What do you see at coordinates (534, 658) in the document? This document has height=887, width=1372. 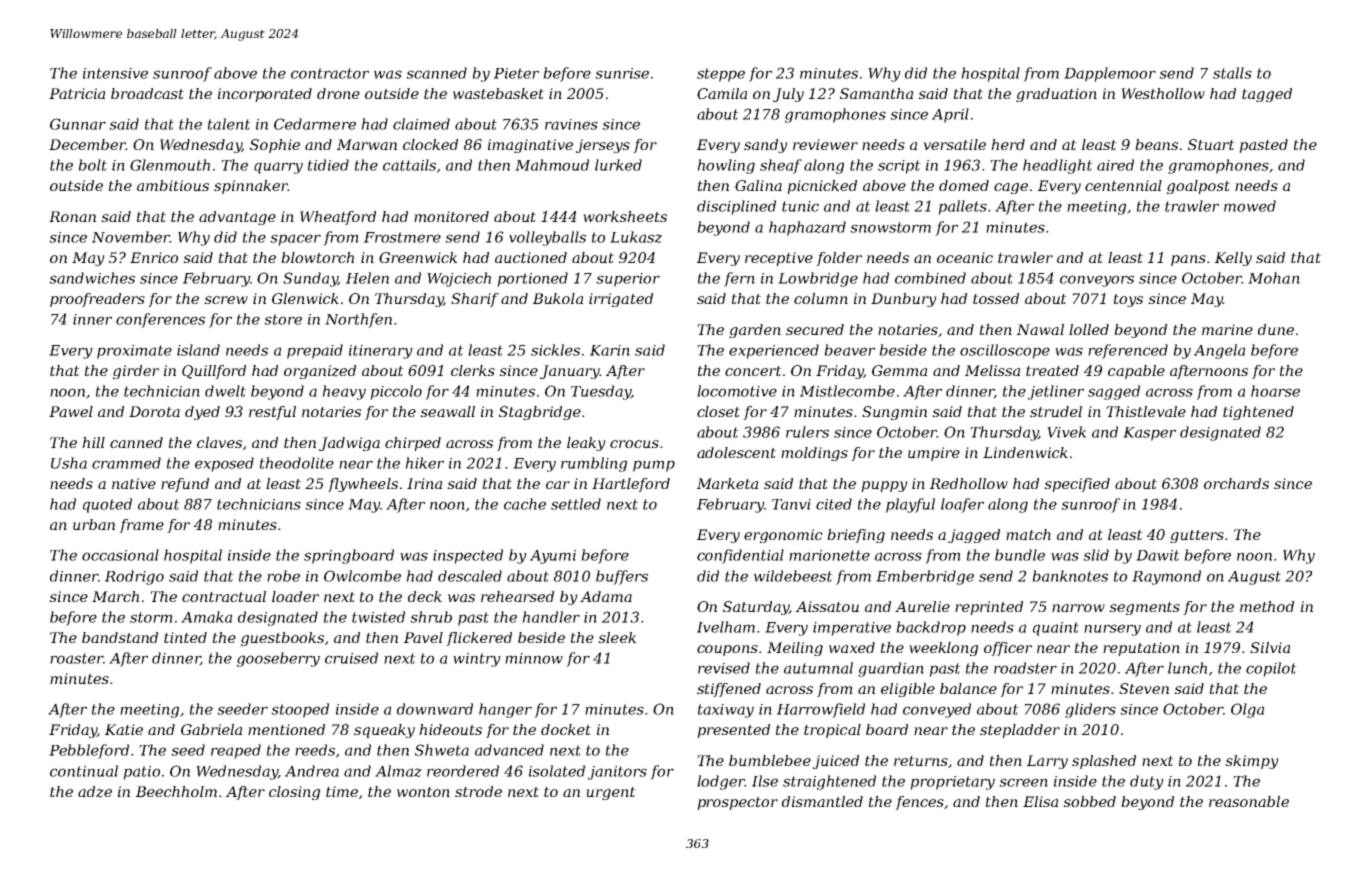 I see `minnow` at bounding box center [534, 658].
